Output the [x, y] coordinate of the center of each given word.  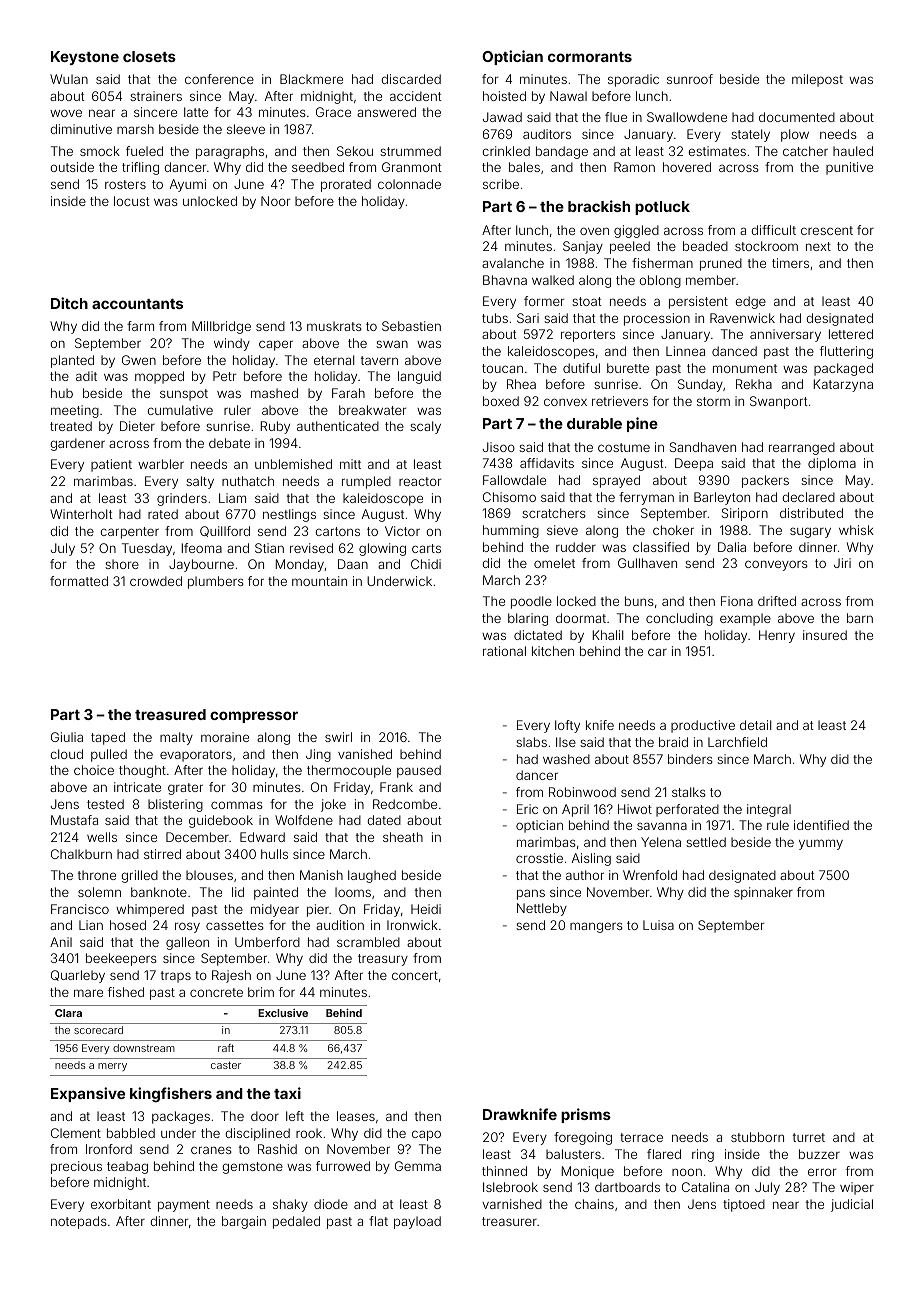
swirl [338, 737]
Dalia [732, 547]
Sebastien [411, 326]
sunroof [690, 79]
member [711, 280]
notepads [79, 1222]
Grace [333, 112]
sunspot [184, 395]
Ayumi [188, 185]
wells [102, 837]
